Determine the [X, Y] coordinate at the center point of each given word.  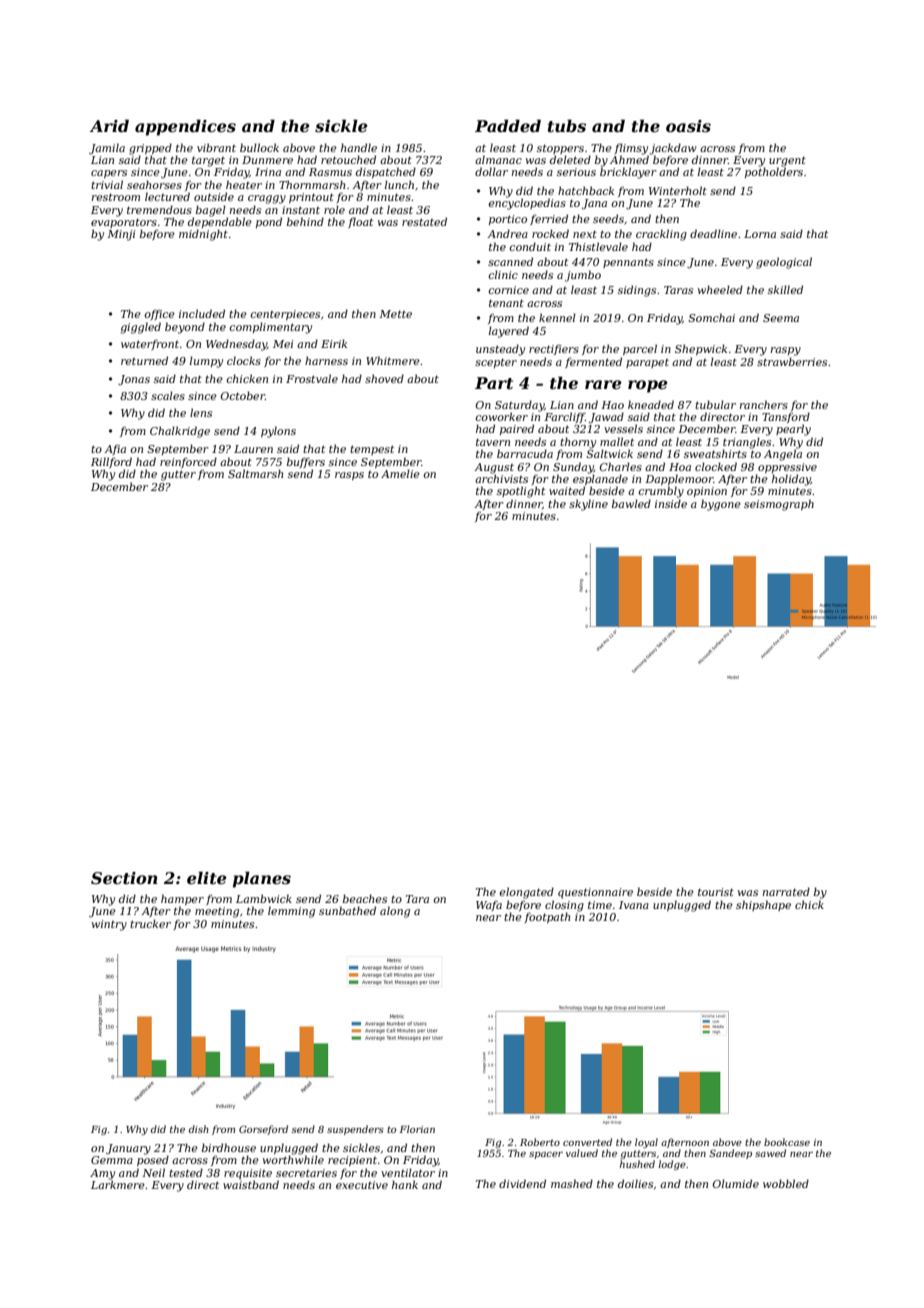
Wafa [489, 905]
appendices [185, 127]
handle [359, 147]
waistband [251, 1184]
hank [405, 1184]
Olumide [736, 1183]
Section [124, 878]
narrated [786, 891]
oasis [688, 126]
